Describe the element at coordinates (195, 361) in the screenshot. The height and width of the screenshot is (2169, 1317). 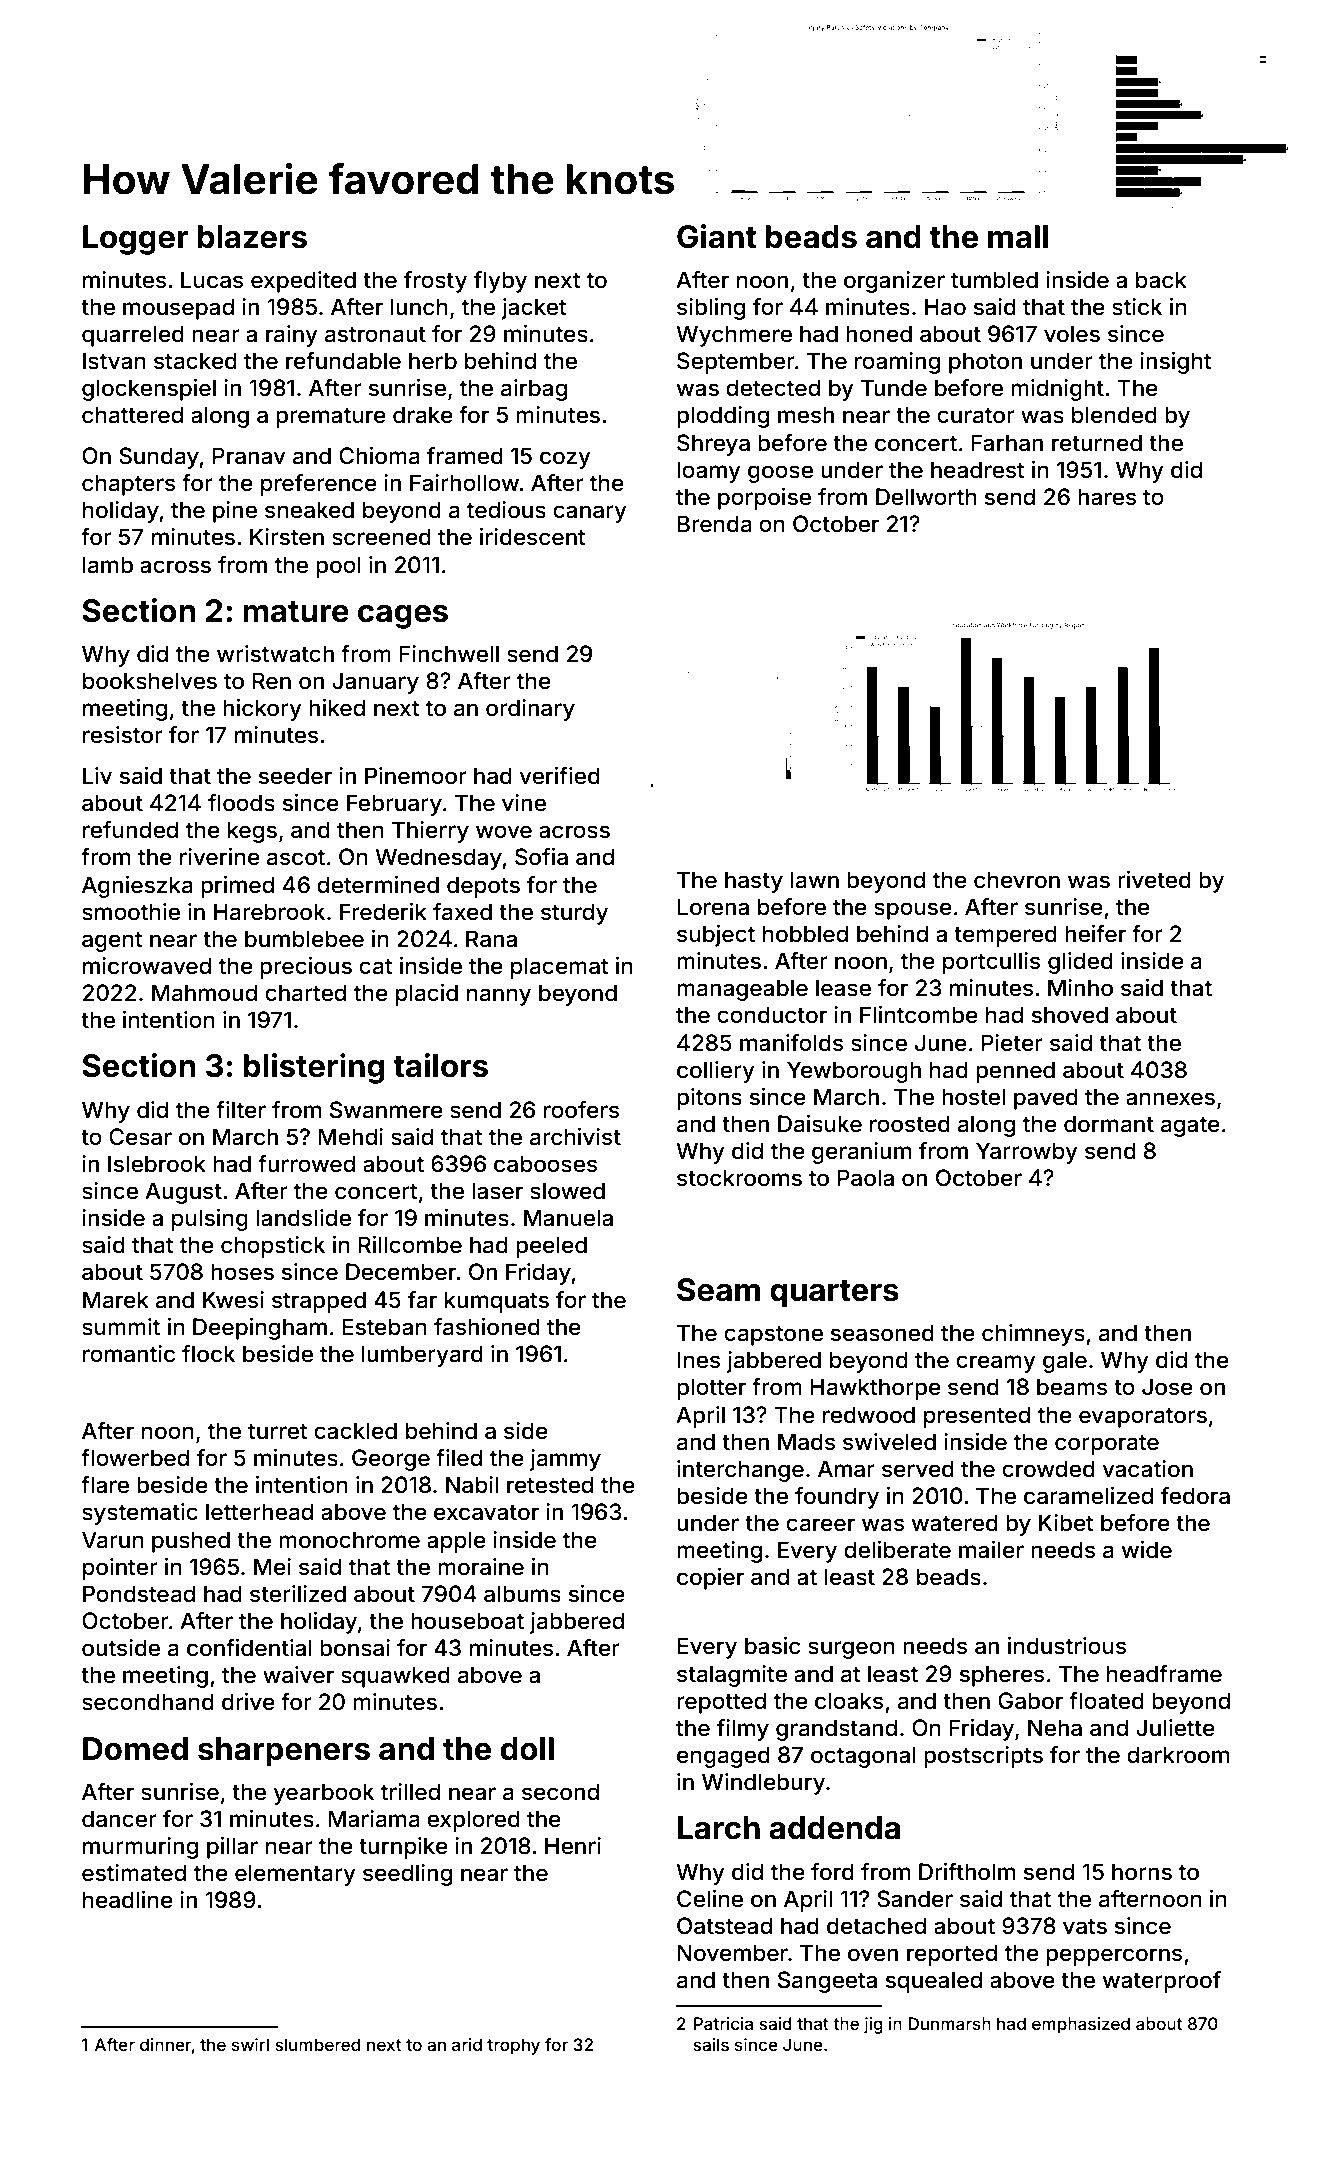
I see `stacked` at that location.
